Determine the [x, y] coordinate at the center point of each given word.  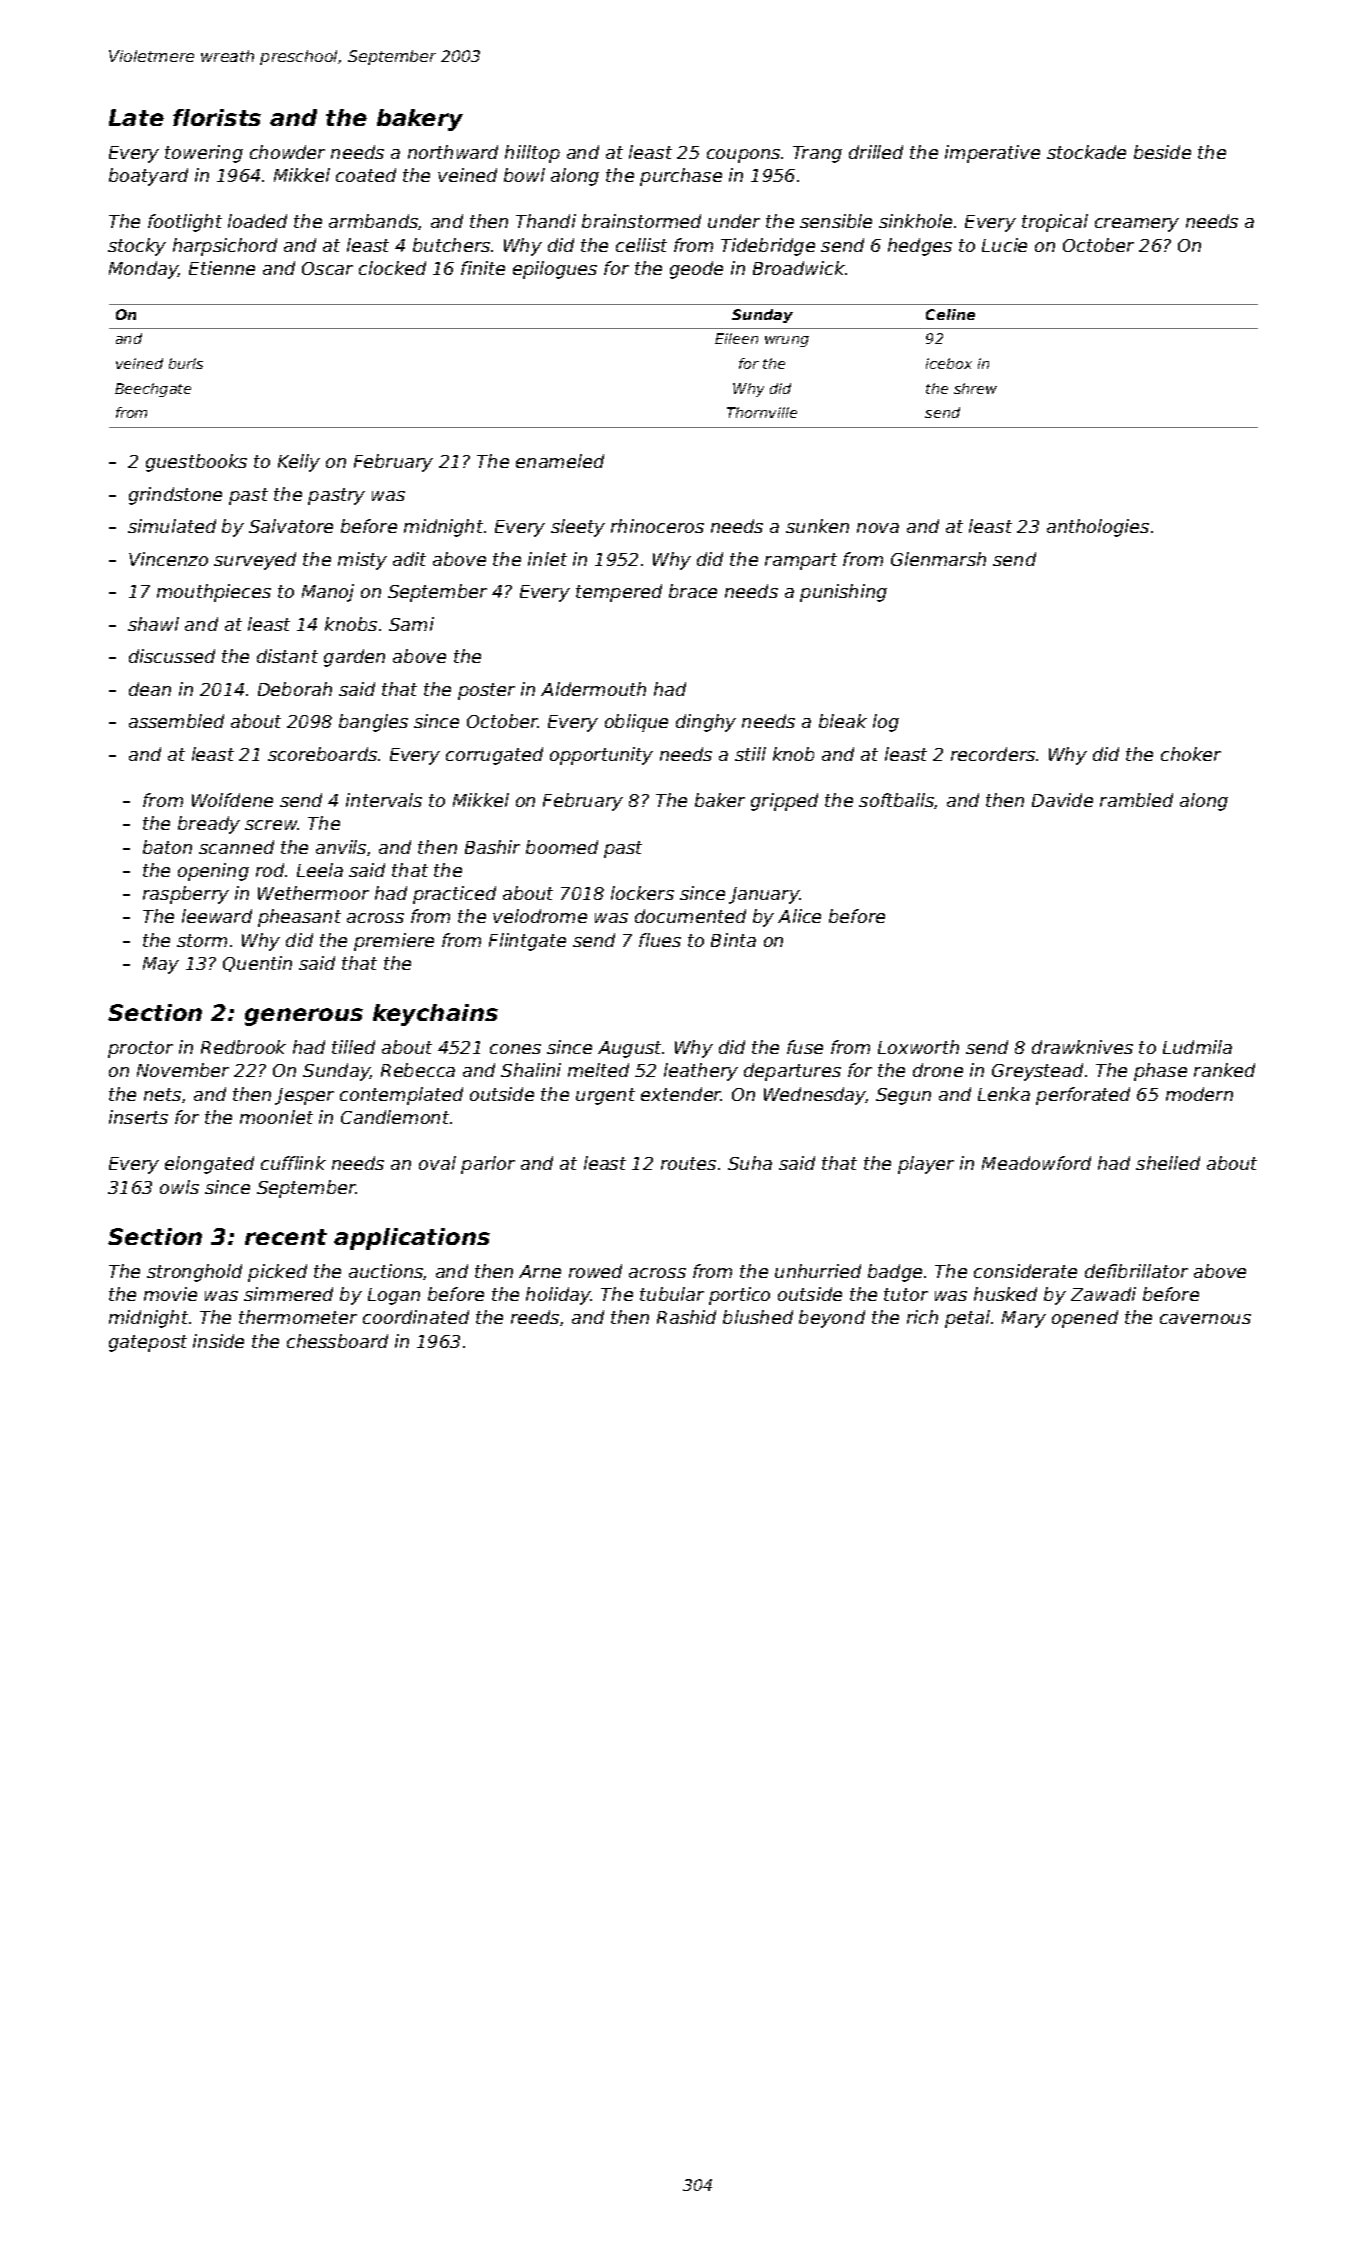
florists [217, 117]
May [161, 965]
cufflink [293, 1163]
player [926, 1165]
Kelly [299, 463]
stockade [1086, 152]
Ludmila [1197, 1047]
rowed [595, 1271]
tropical [1055, 223]
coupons [743, 156]
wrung [787, 341]
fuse [805, 1047]
